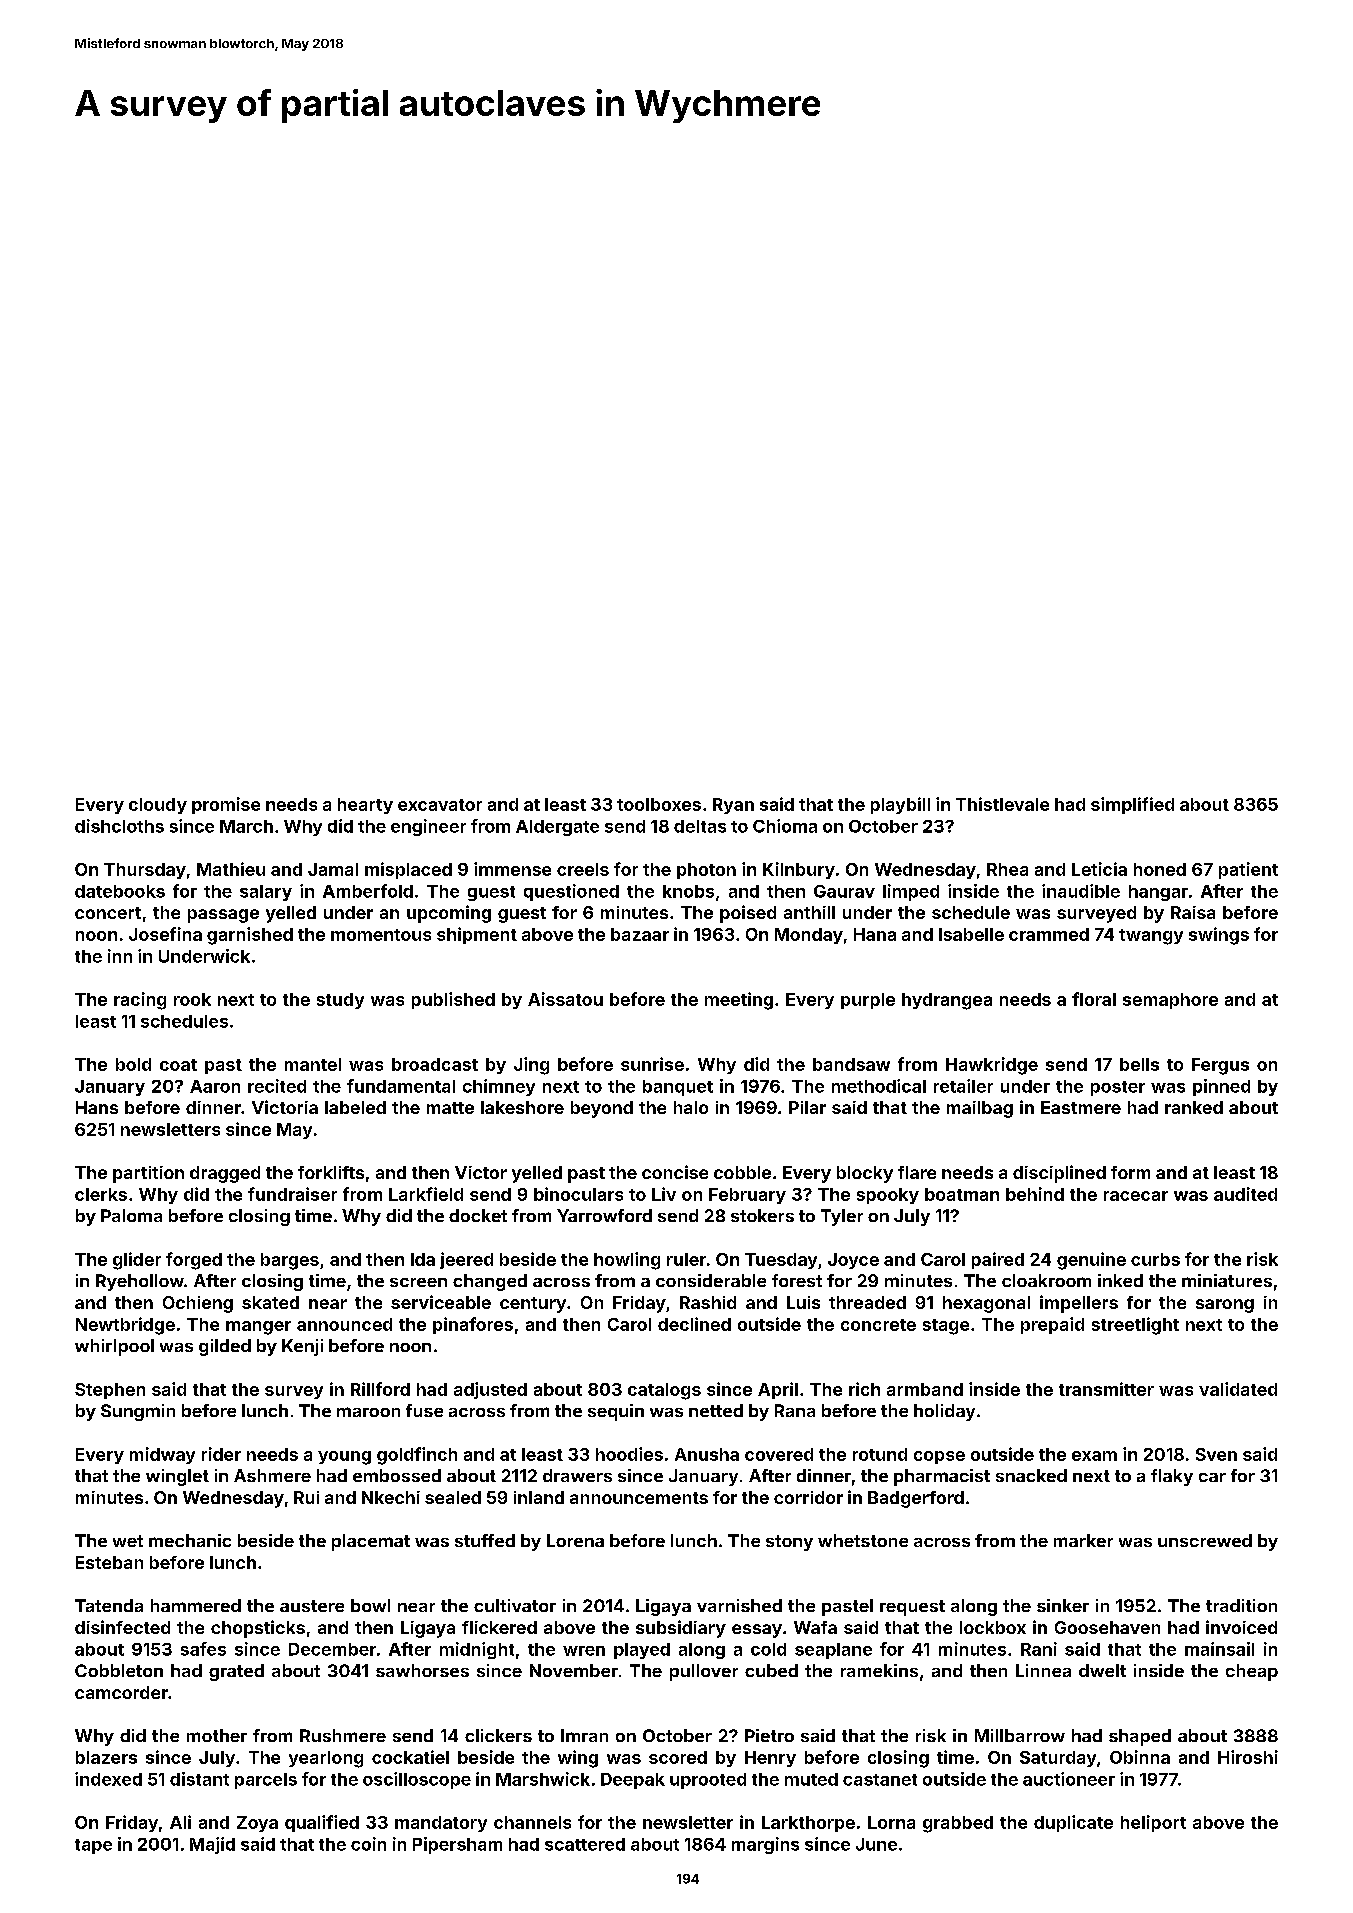  Describe the element at coordinates (1136, 1196) in the image. I see `racecar` at that location.
